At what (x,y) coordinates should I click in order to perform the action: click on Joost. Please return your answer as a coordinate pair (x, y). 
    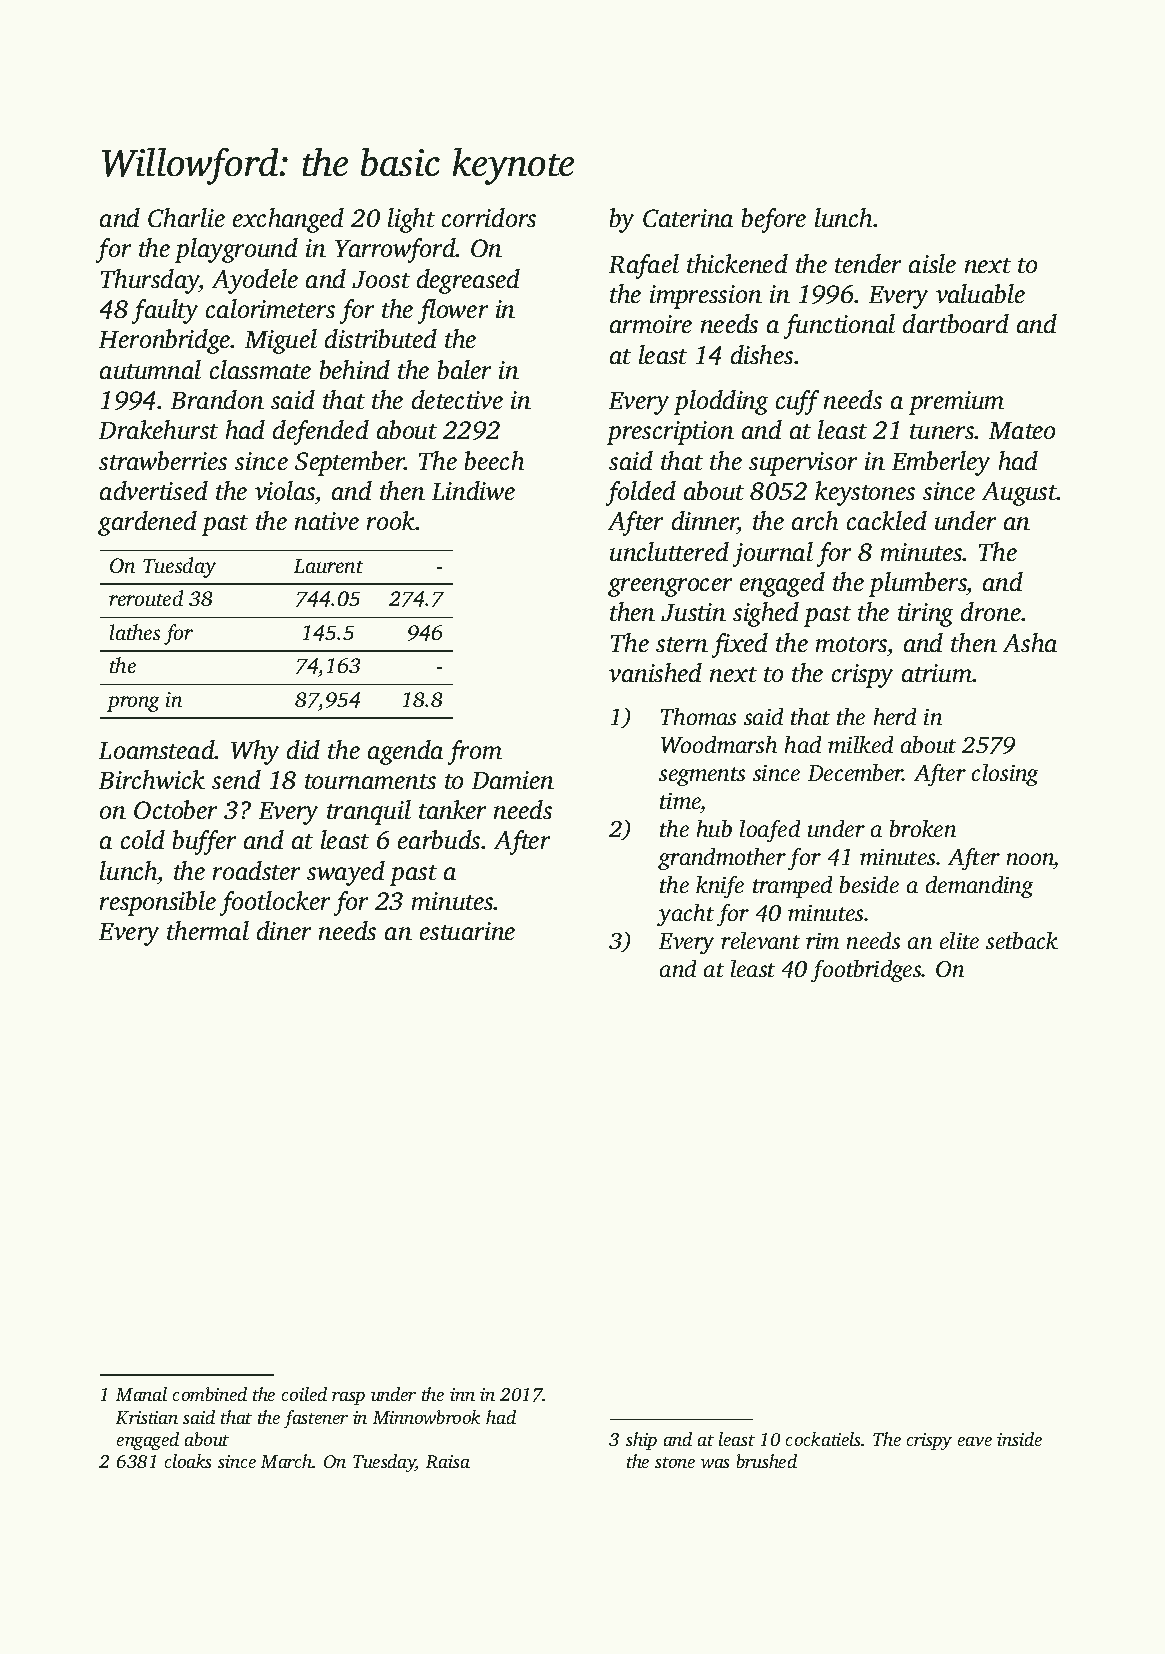
    Looking at the image, I should click on (381, 279).
